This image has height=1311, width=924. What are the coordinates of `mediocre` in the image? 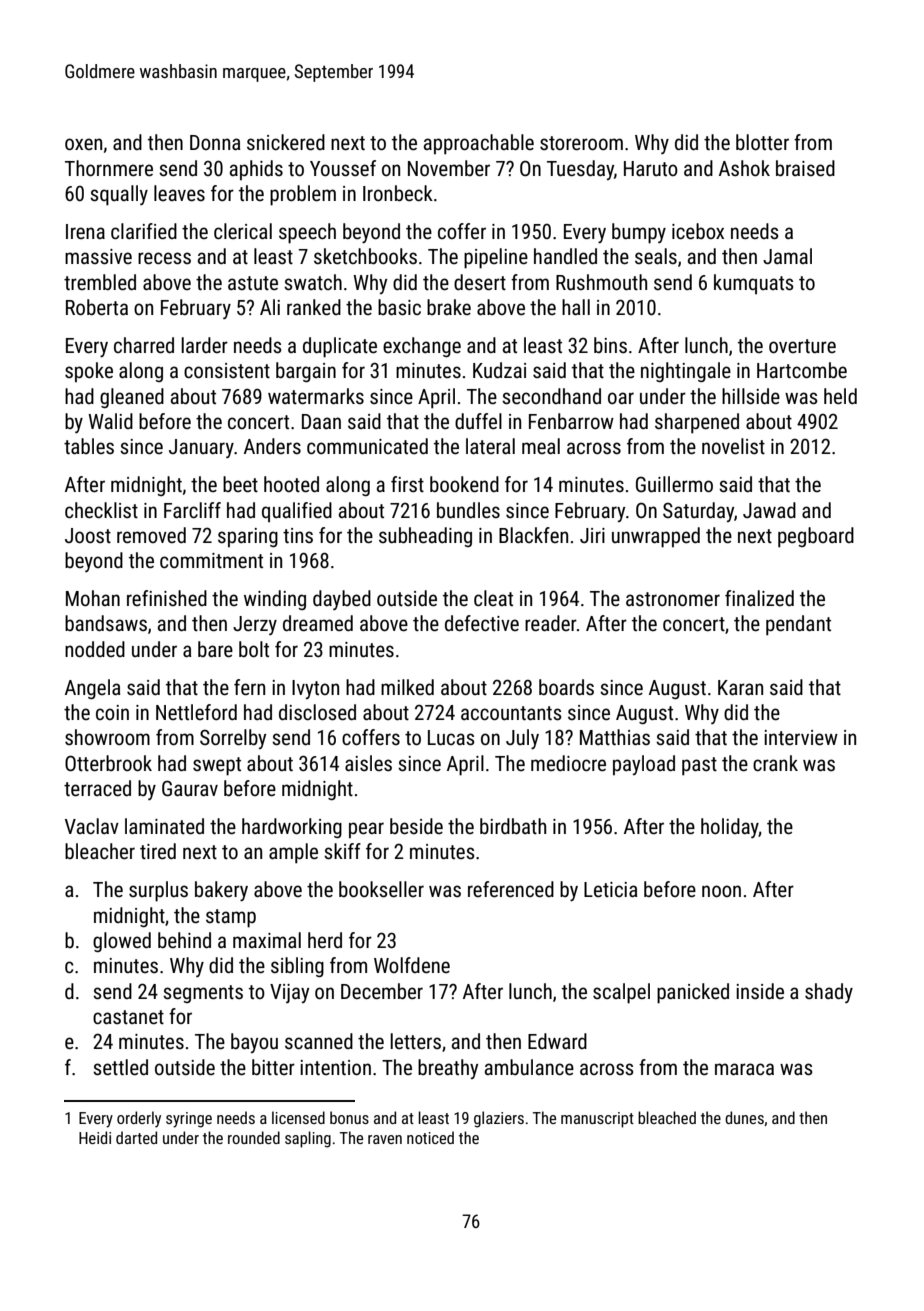 It's located at (568, 763).
